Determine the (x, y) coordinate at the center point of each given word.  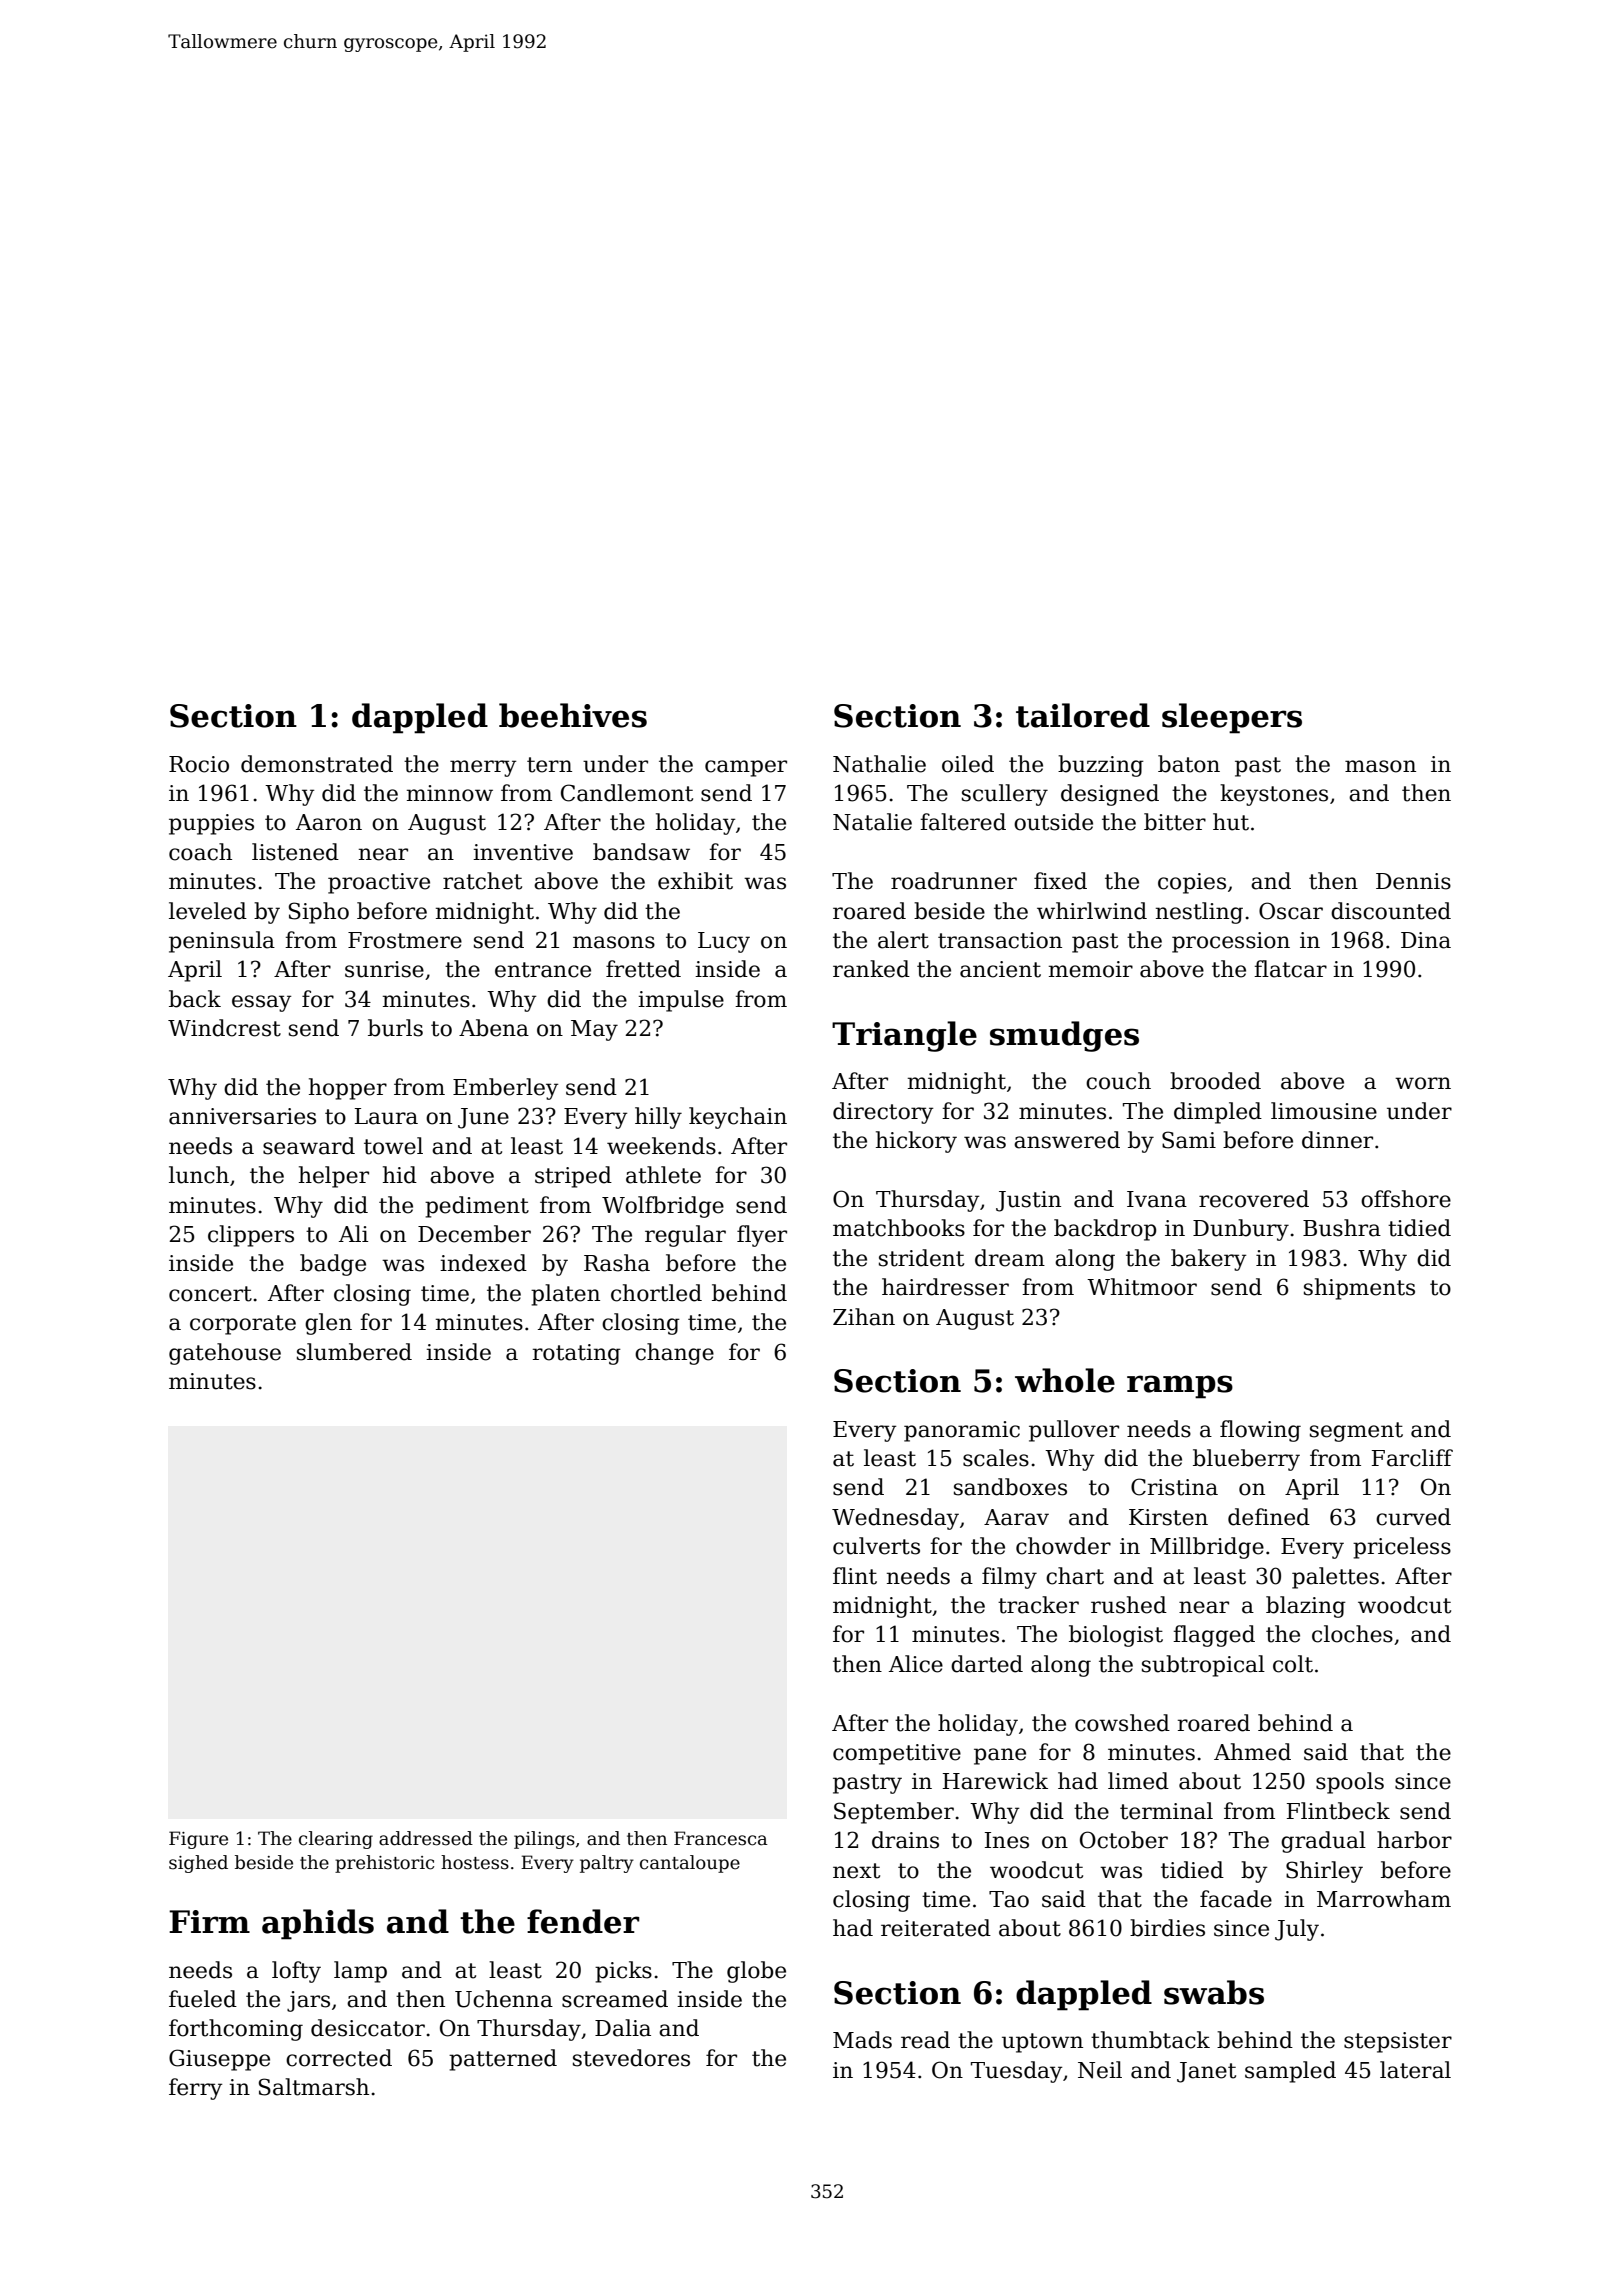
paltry (607, 1864)
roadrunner (954, 881)
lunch (199, 1175)
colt (1293, 1664)
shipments (1359, 1289)
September (894, 1813)
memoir (1091, 969)
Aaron (329, 822)
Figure (198, 1840)
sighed (198, 1864)
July (1297, 1930)
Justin (1028, 1201)
